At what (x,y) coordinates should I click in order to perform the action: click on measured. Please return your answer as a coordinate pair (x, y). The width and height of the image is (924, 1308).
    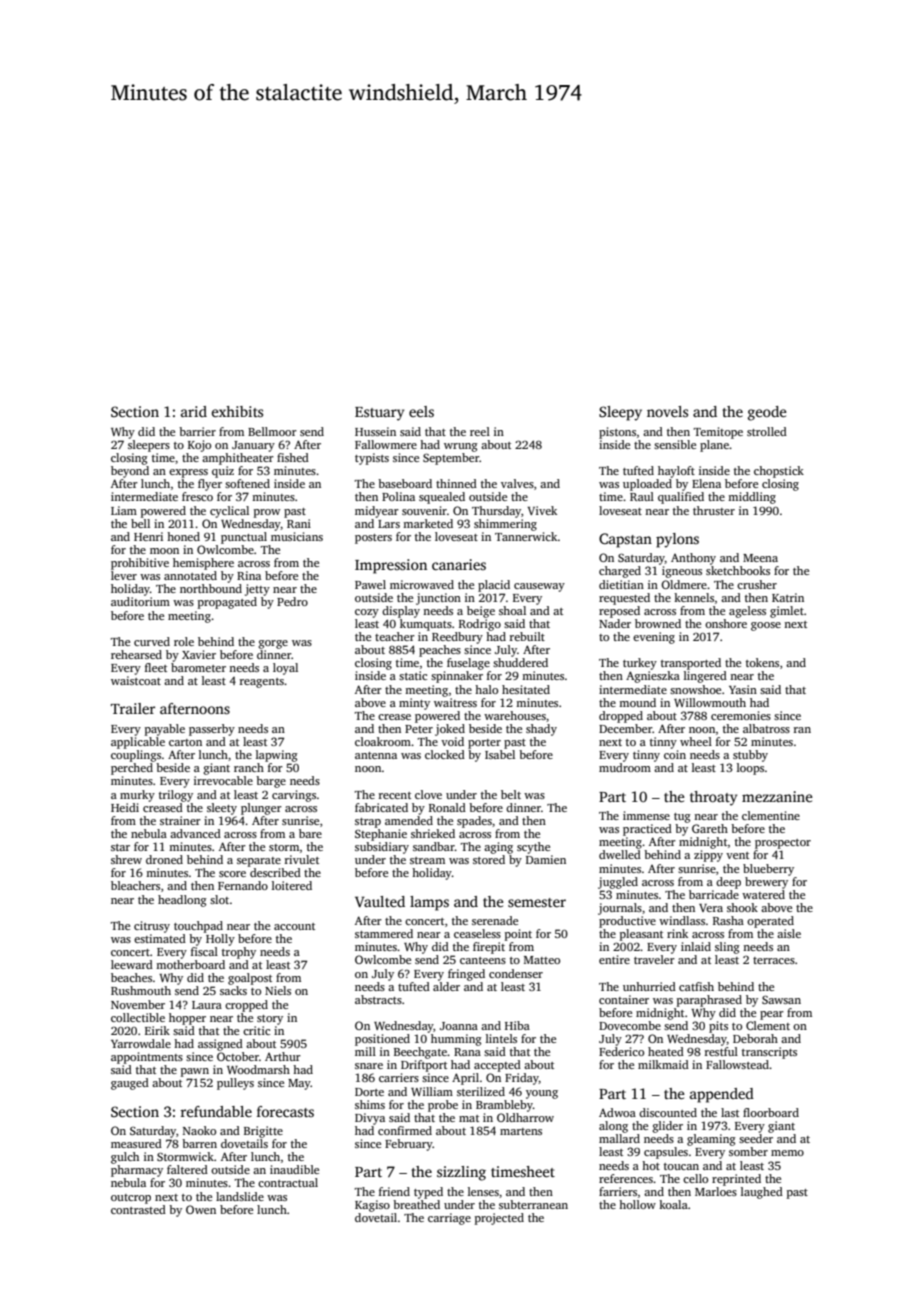
    Looking at the image, I should click on (136, 1143).
